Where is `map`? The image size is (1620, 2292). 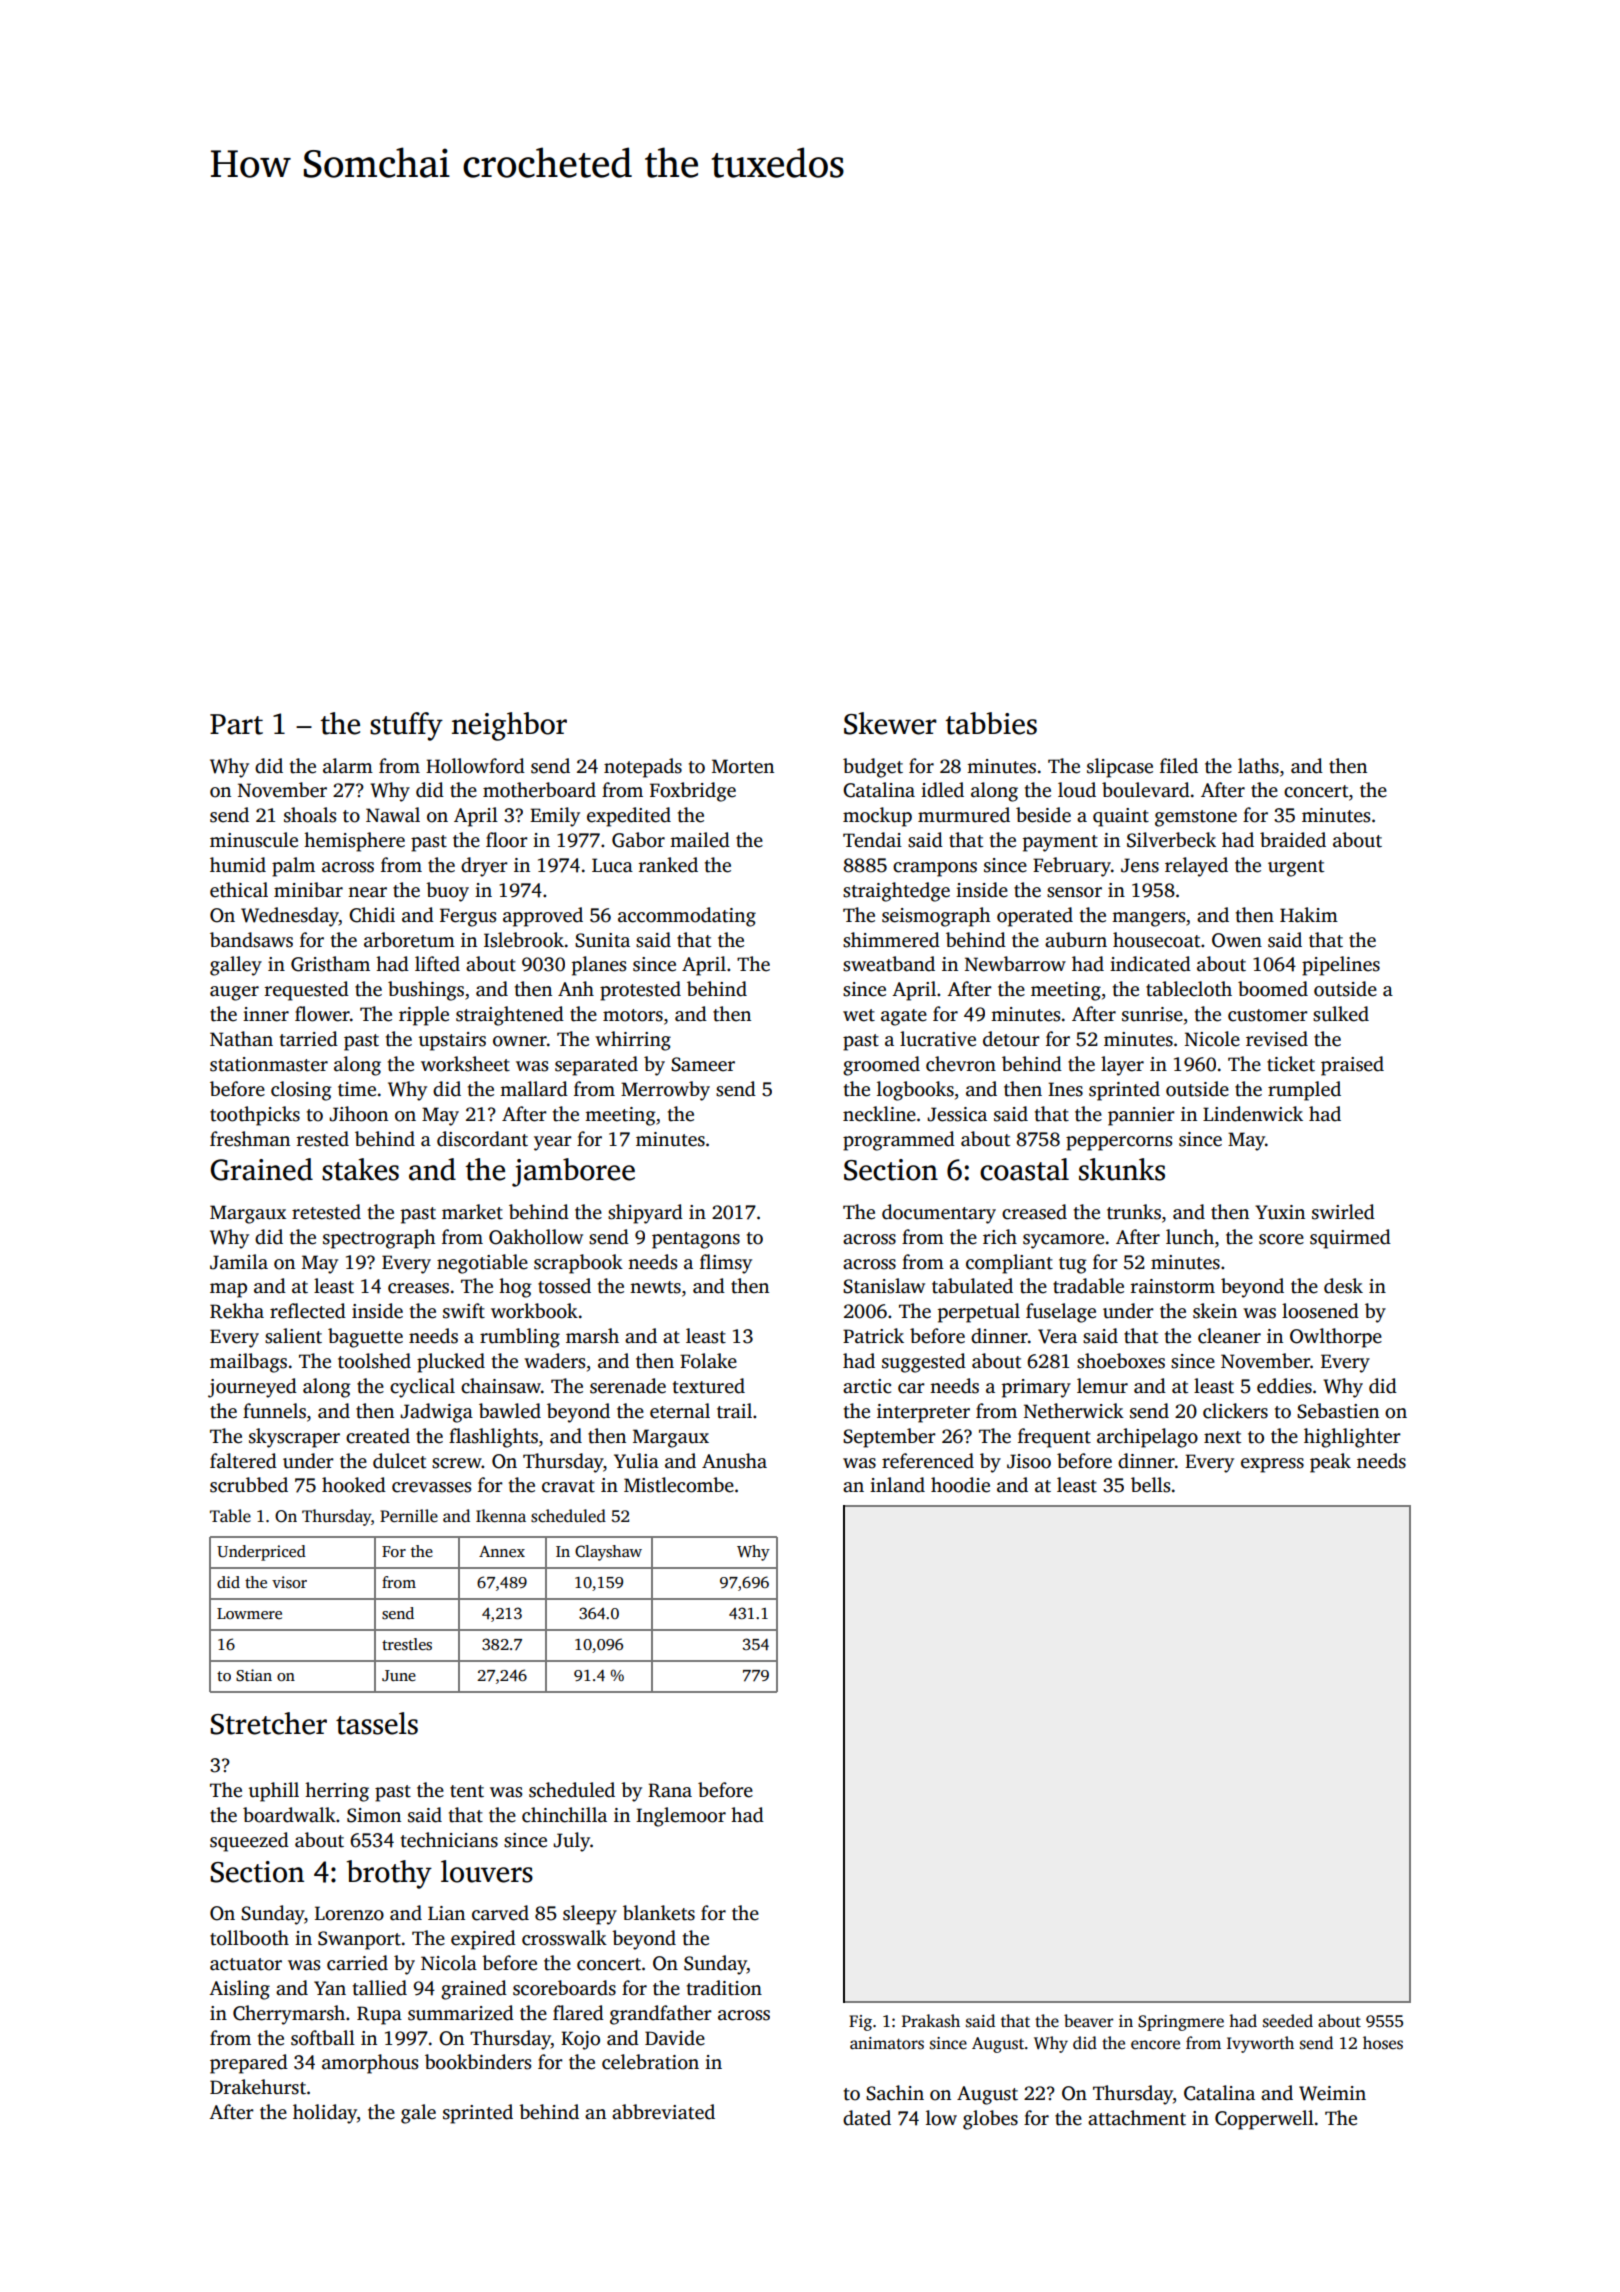
map is located at coordinates (228, 1290).
